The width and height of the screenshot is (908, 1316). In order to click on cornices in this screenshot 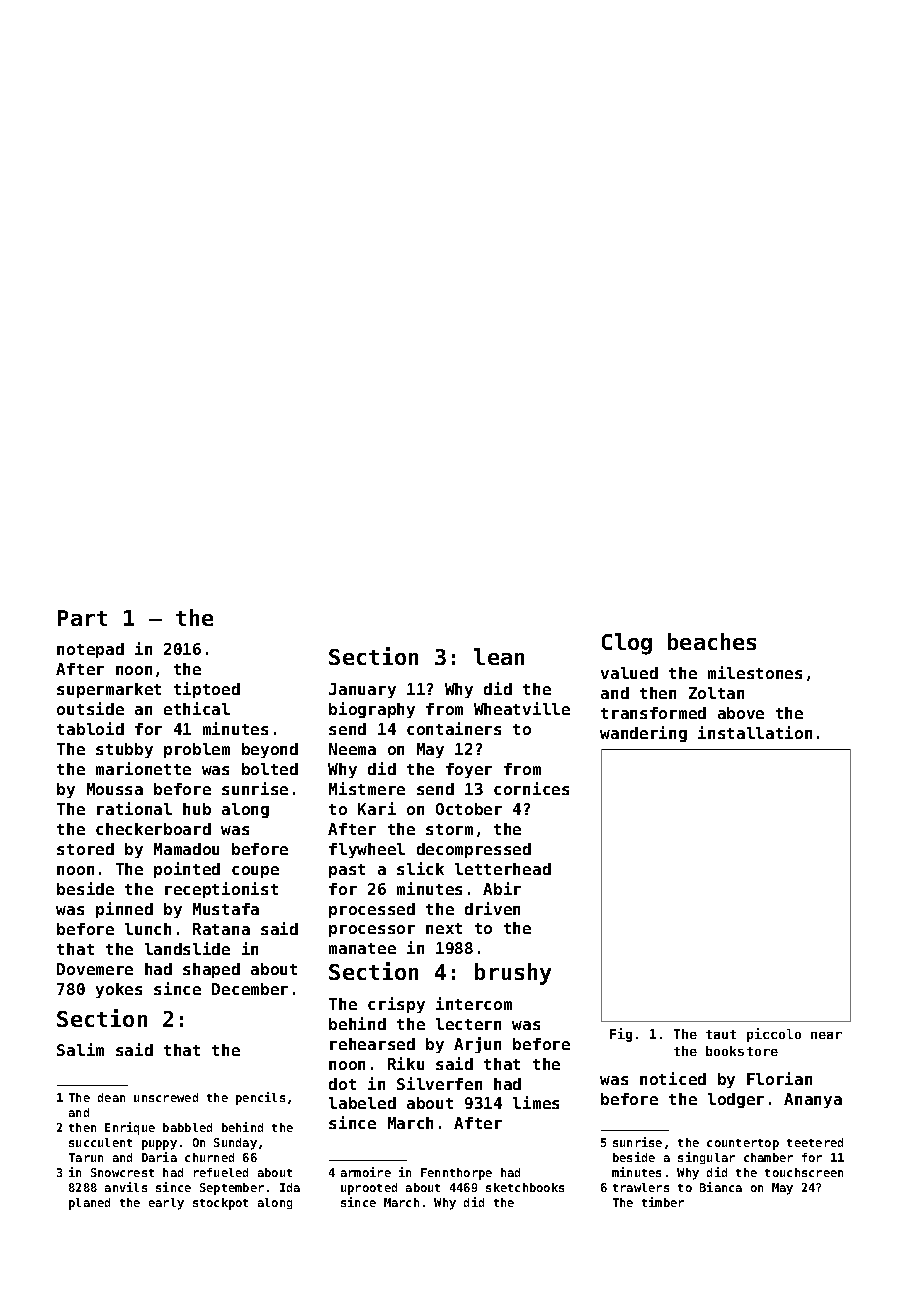, I will do `click(531, 788)`.
